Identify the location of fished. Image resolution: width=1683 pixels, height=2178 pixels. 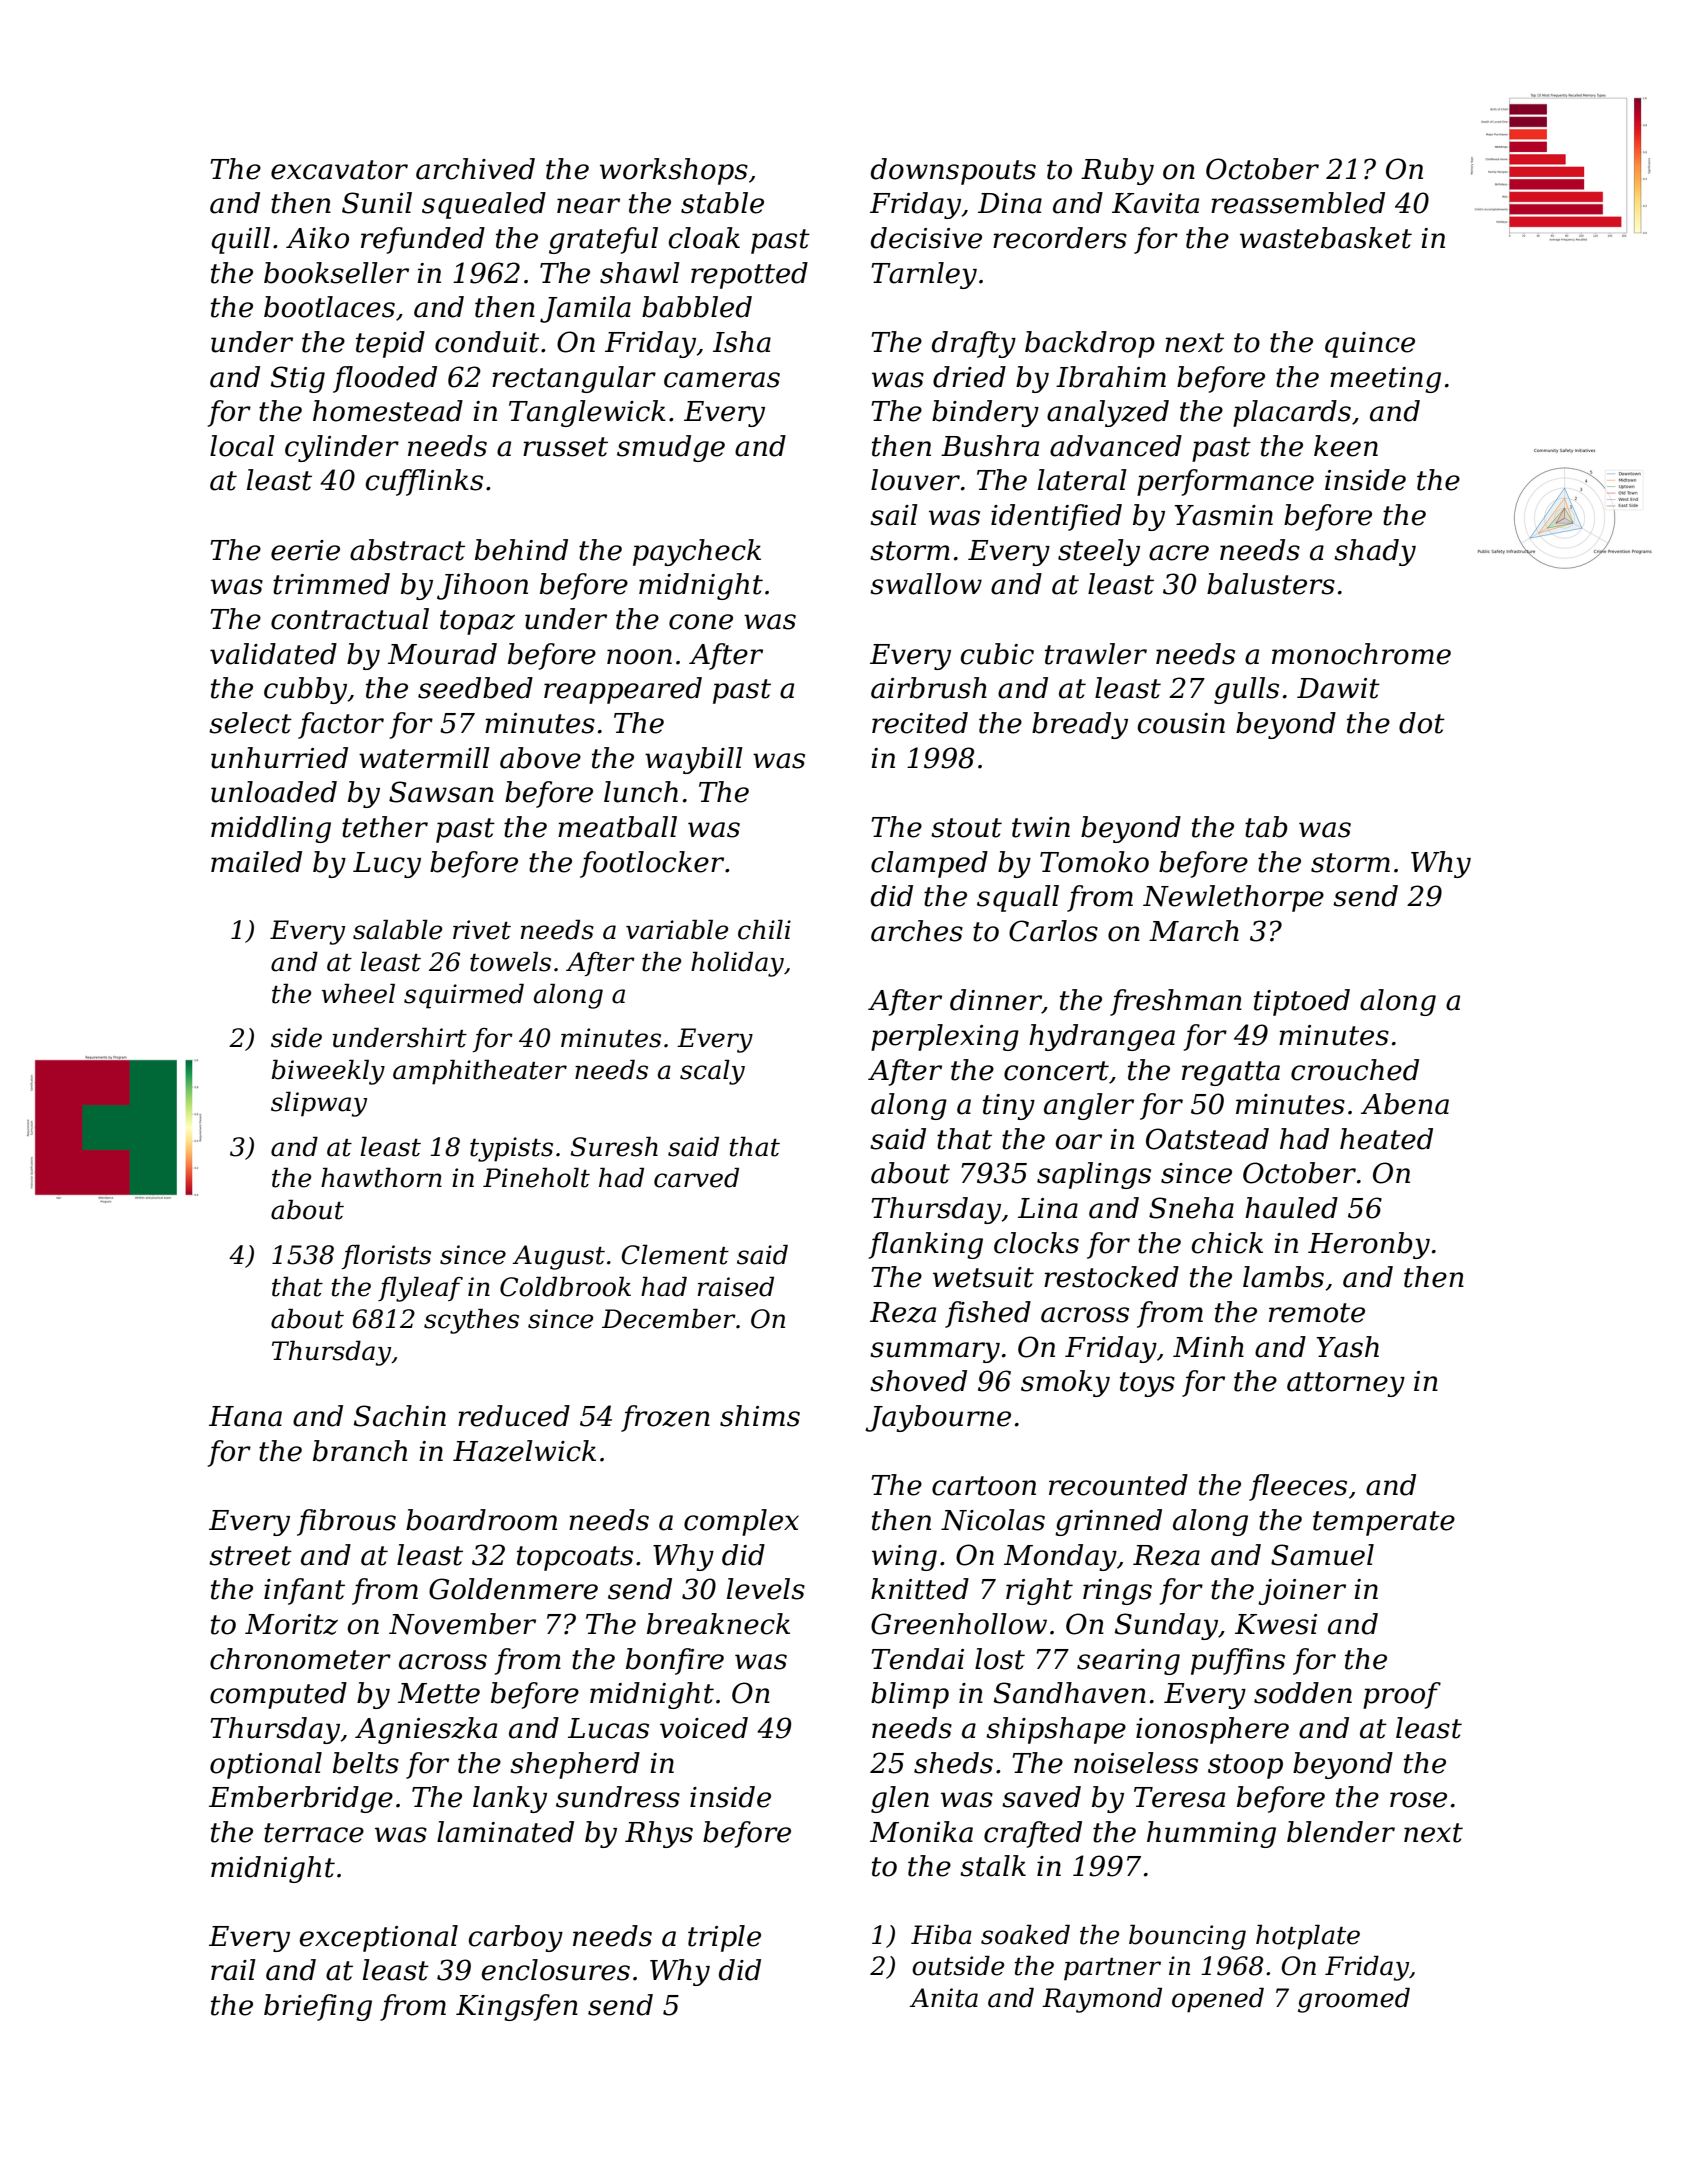
(988, 1314).
